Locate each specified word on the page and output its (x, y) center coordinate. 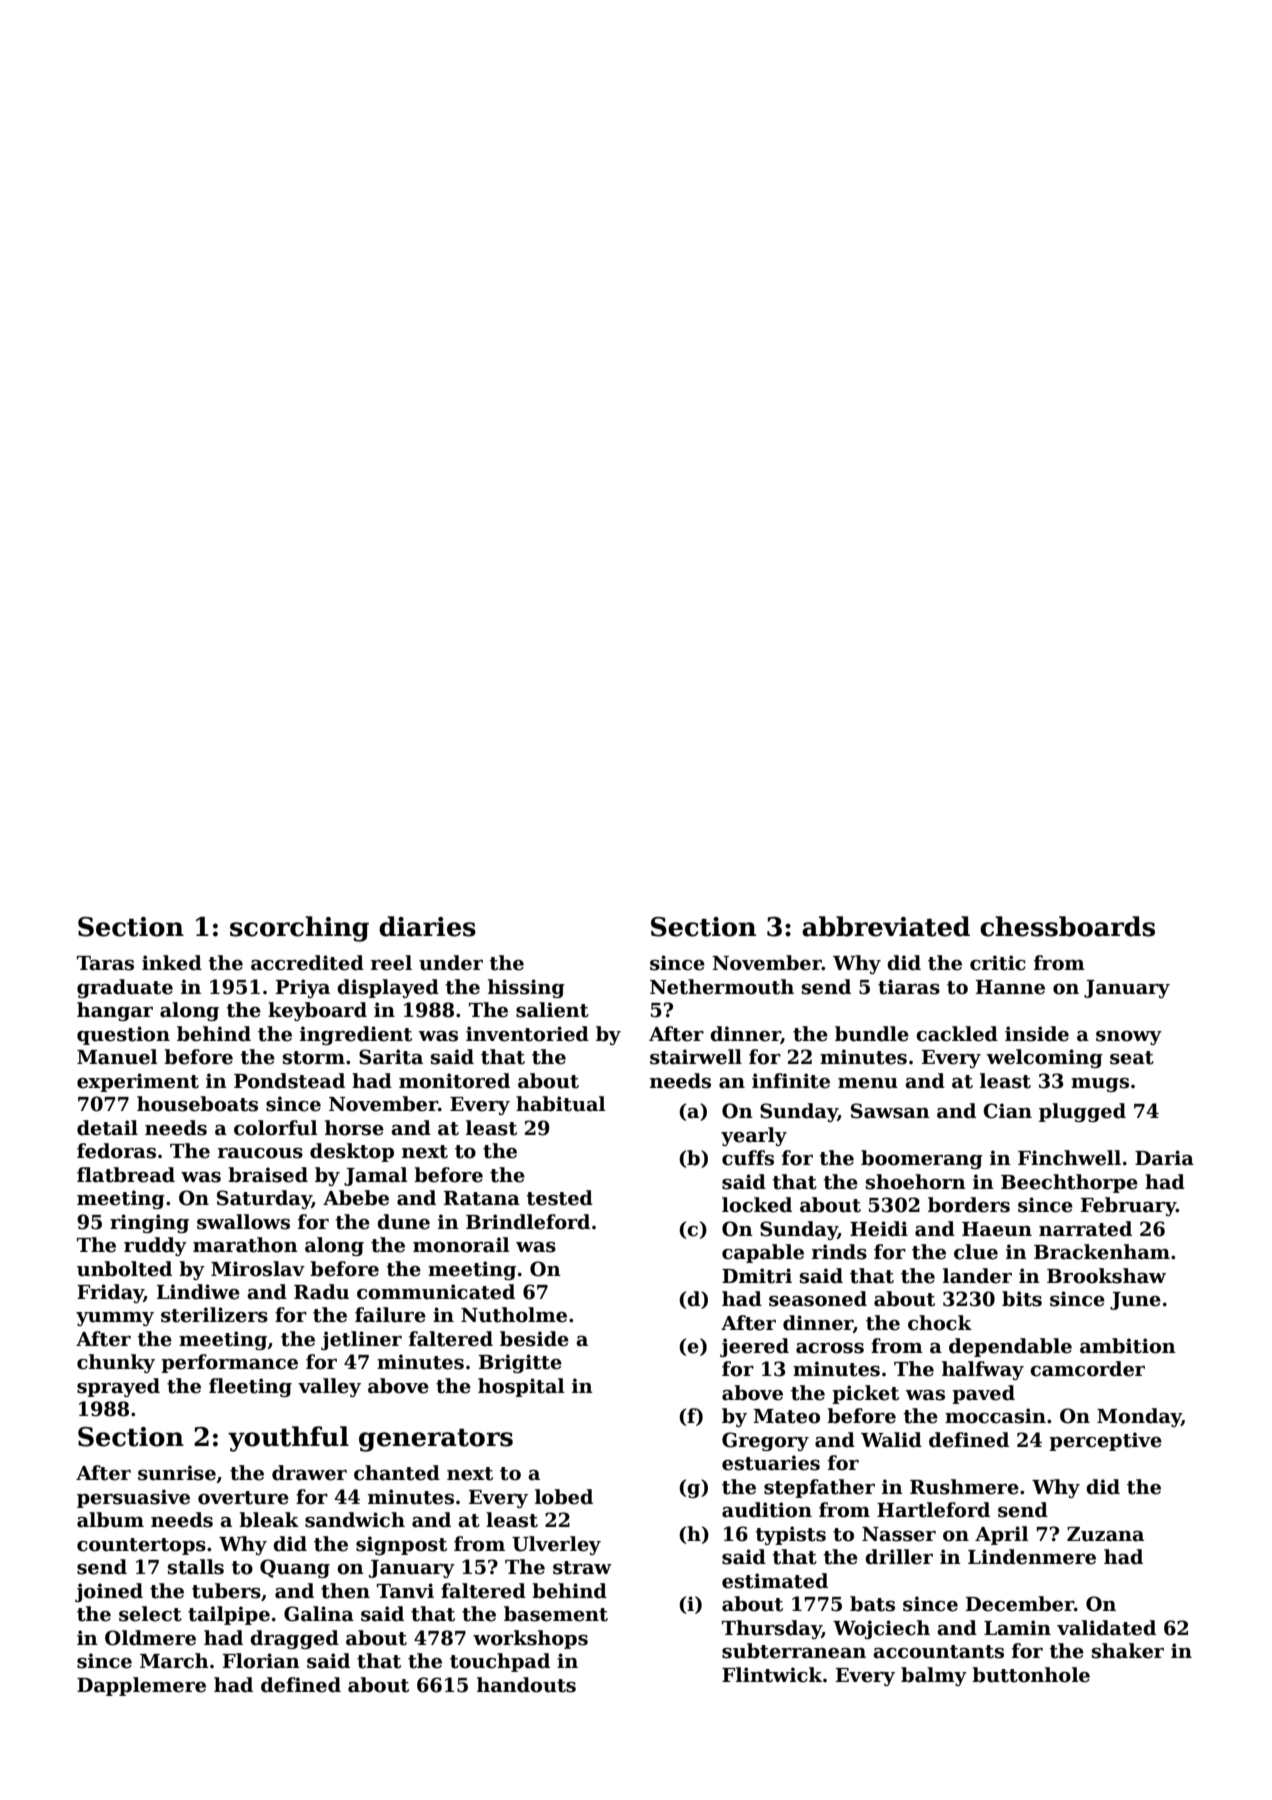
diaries (427, 926)
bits (1022, 1299)
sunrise (177, 1473)
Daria (1164, 1158)
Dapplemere (141, 1686)
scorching (299, 929)
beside (534, 1339)
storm (314, 1058)
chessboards (1067, 926)
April (1002, 1535)
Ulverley (556, 1545)
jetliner (361, 1340)
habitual (561, 1104)
